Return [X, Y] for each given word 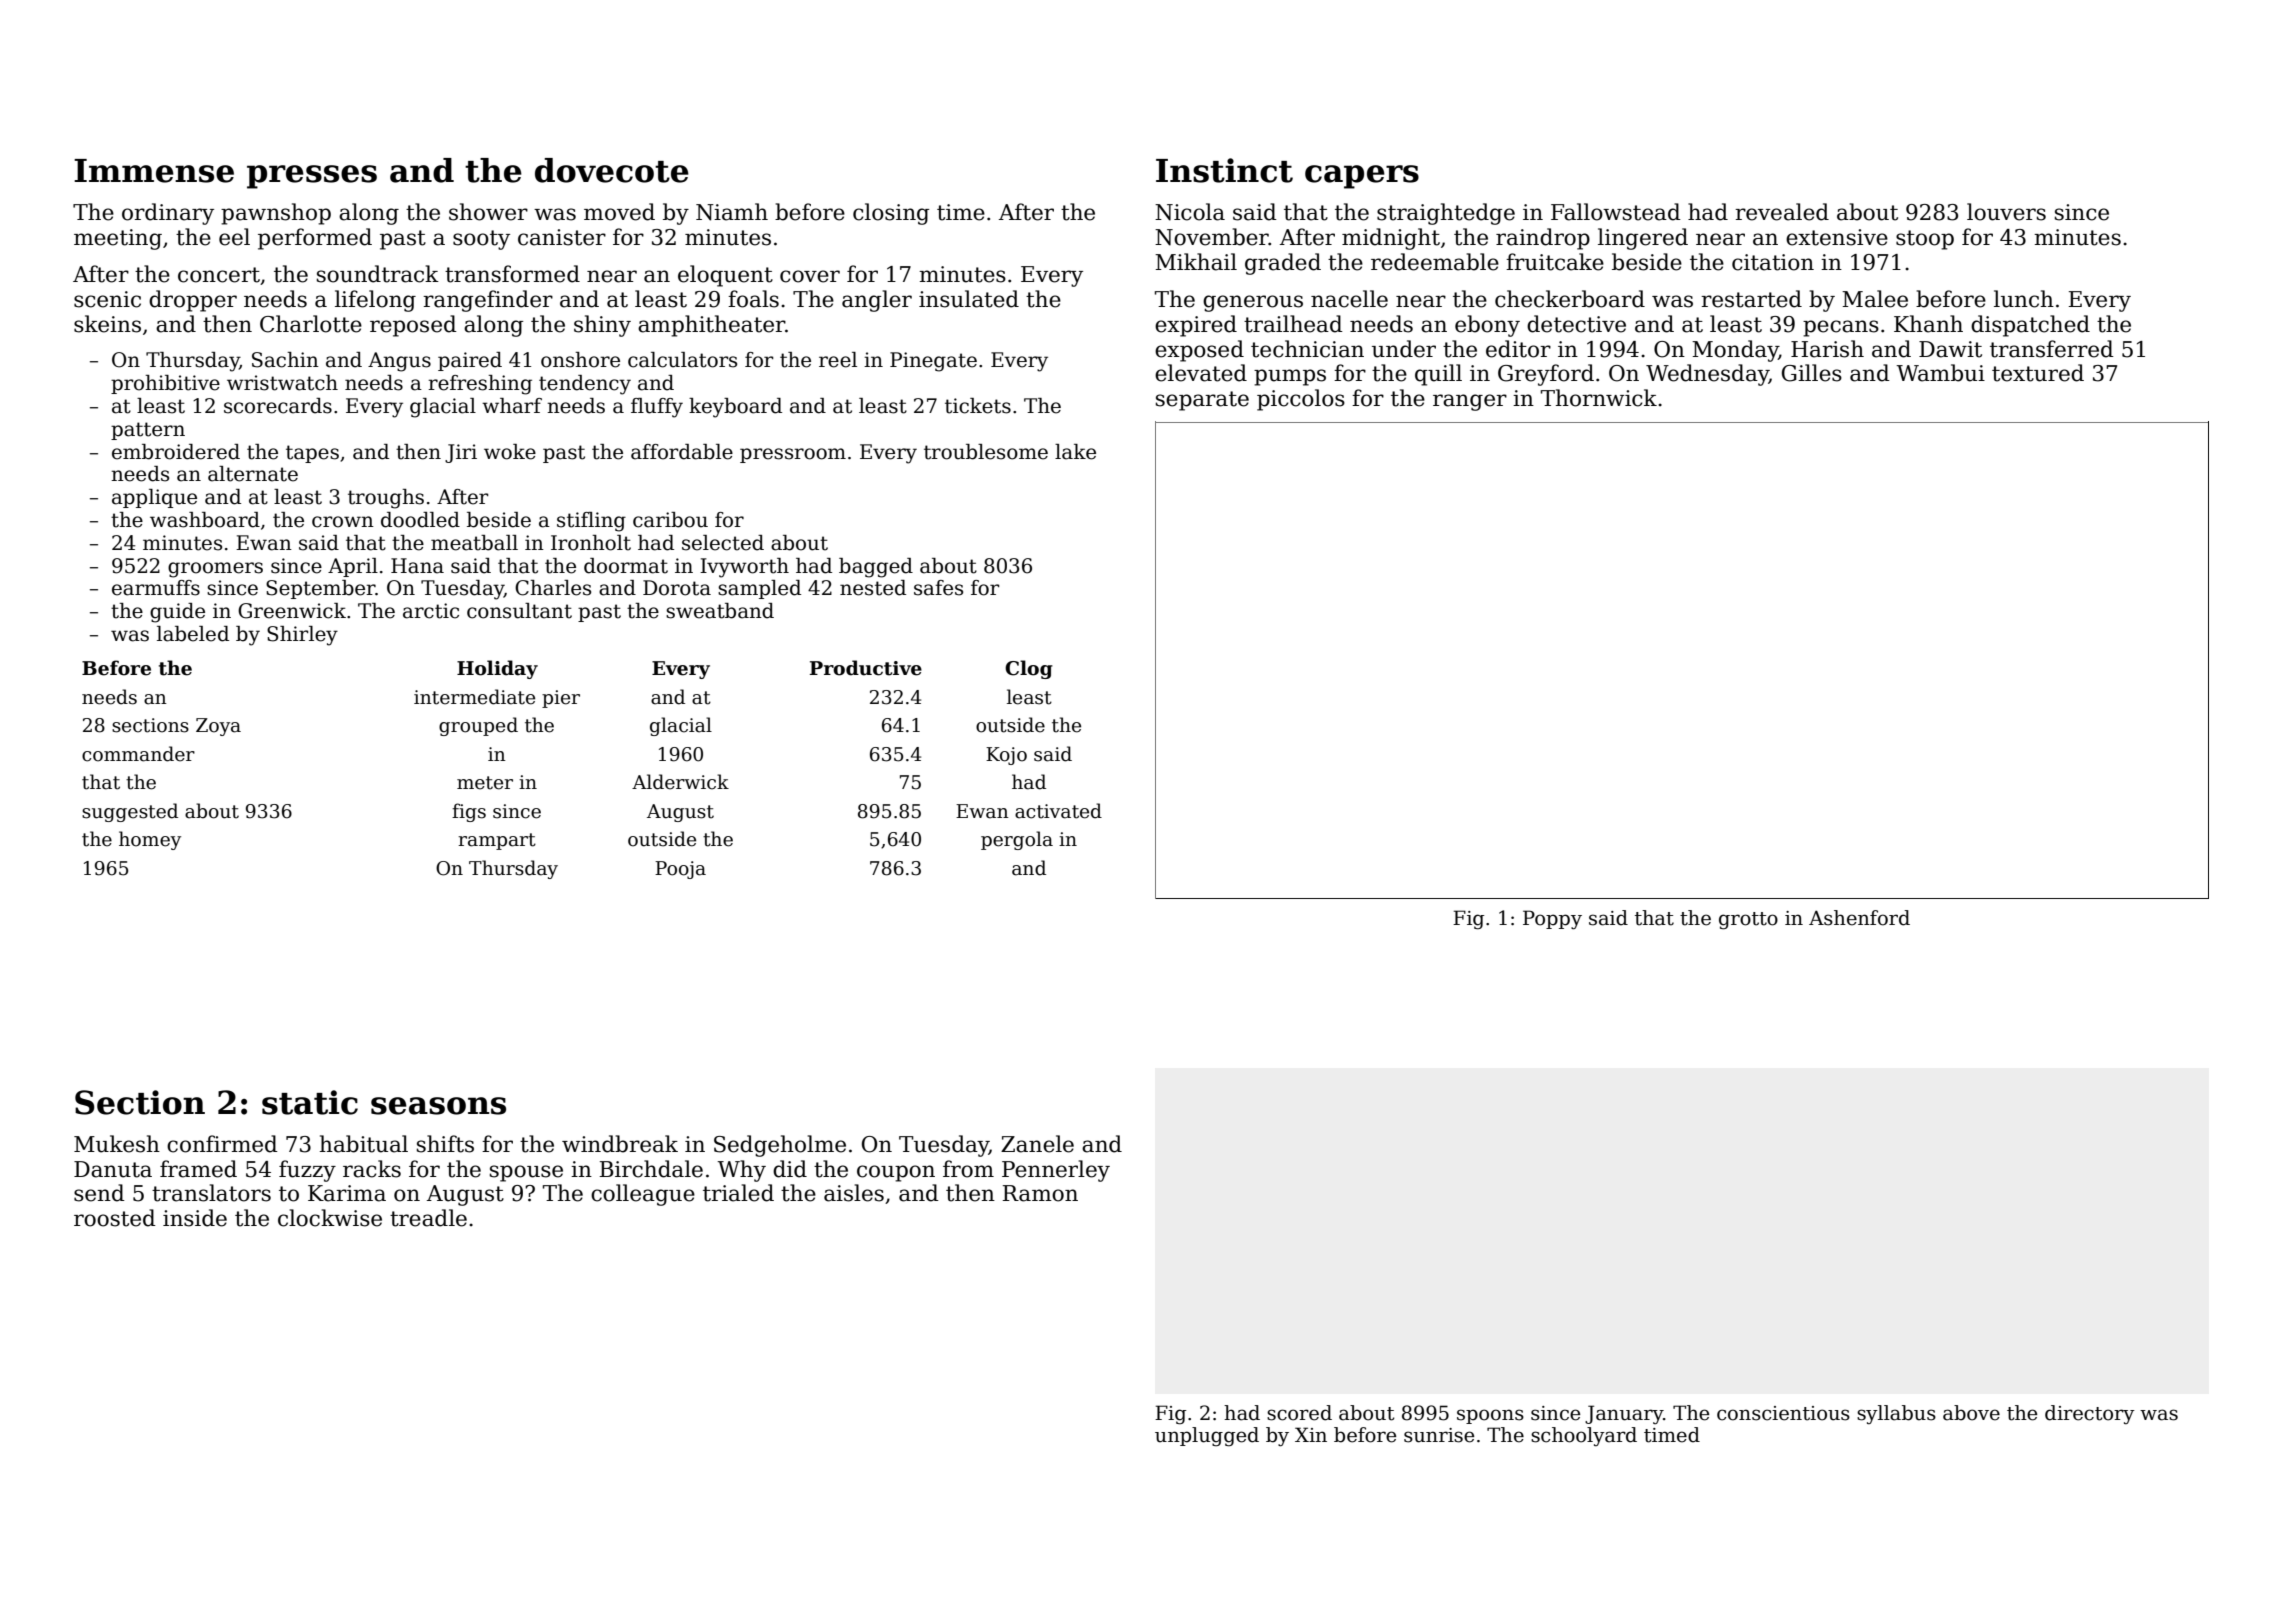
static [310, 1102]
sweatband [720, 611]
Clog [1029, 669]
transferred [2052, 349]
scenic [107, 299]
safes [938, 588]
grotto [1748, 921]
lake [1075, 452]
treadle [428, 1218]
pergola [1017, 840]
